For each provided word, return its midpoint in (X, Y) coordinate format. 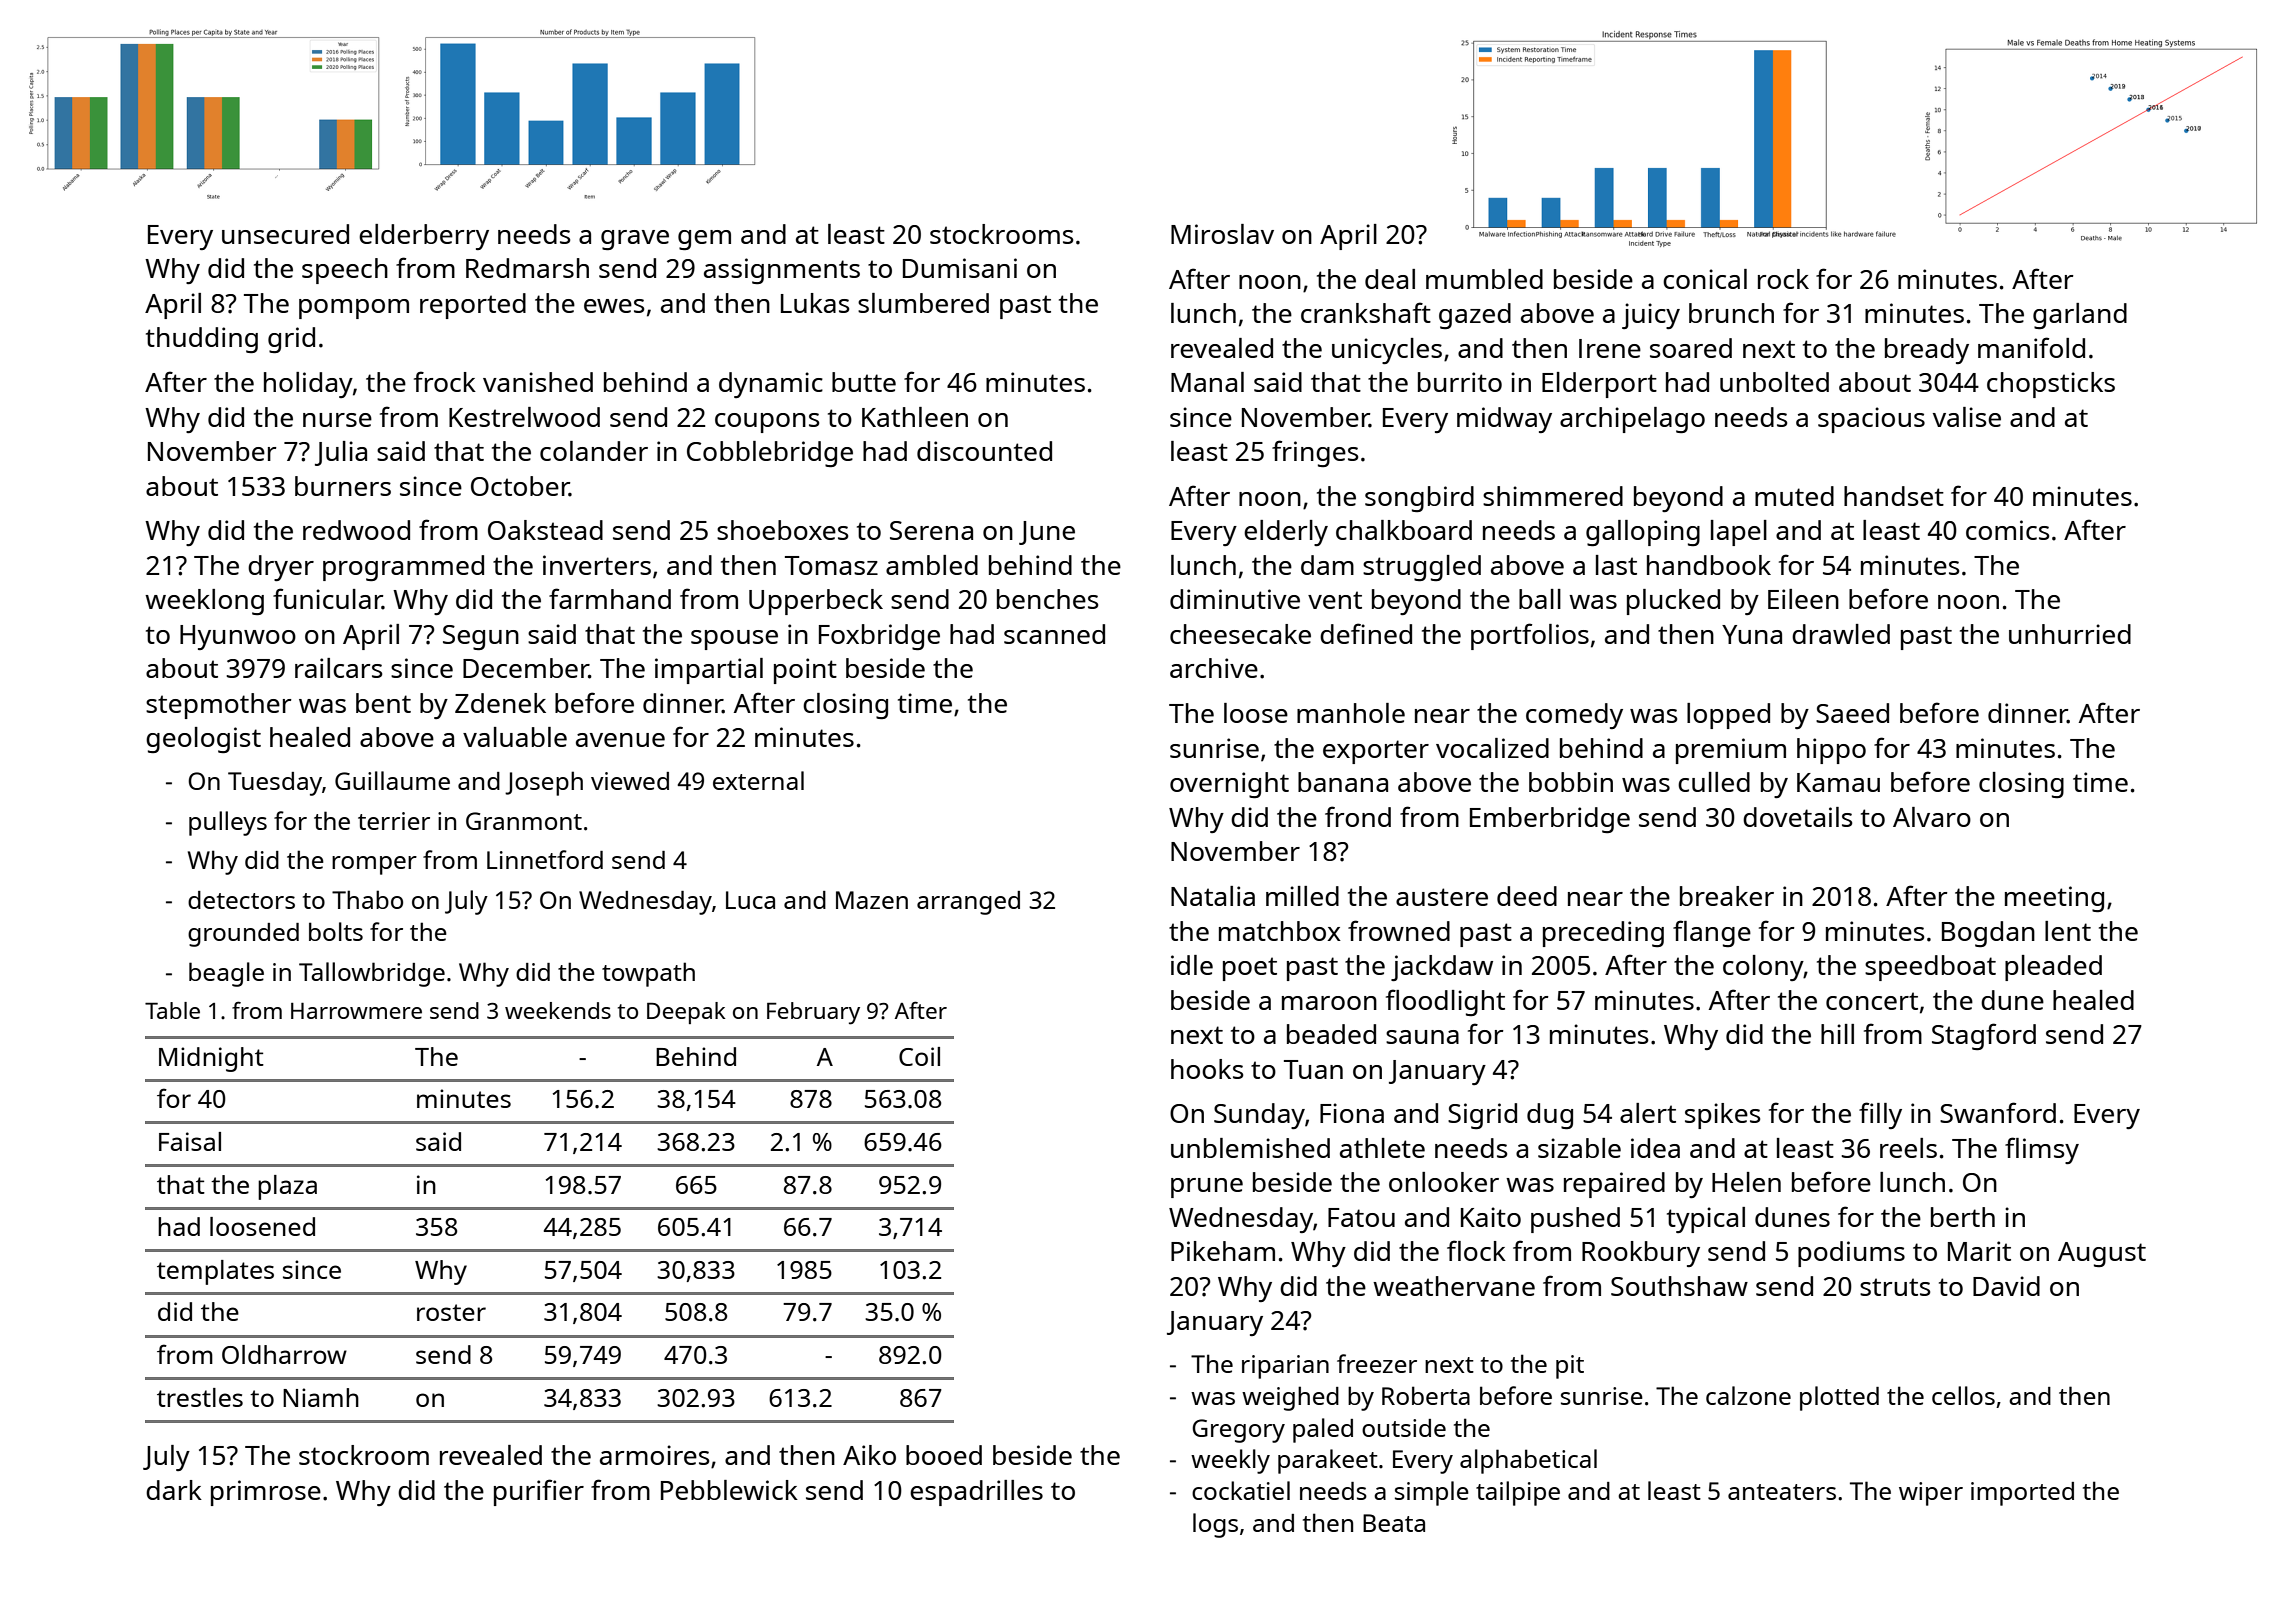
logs (1215, 1525)
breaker (1727, 896)
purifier (539, 1492)
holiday (308, 385)
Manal (1207, 382)
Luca (750, 900)
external (758, 780)
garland (2080, 316)
